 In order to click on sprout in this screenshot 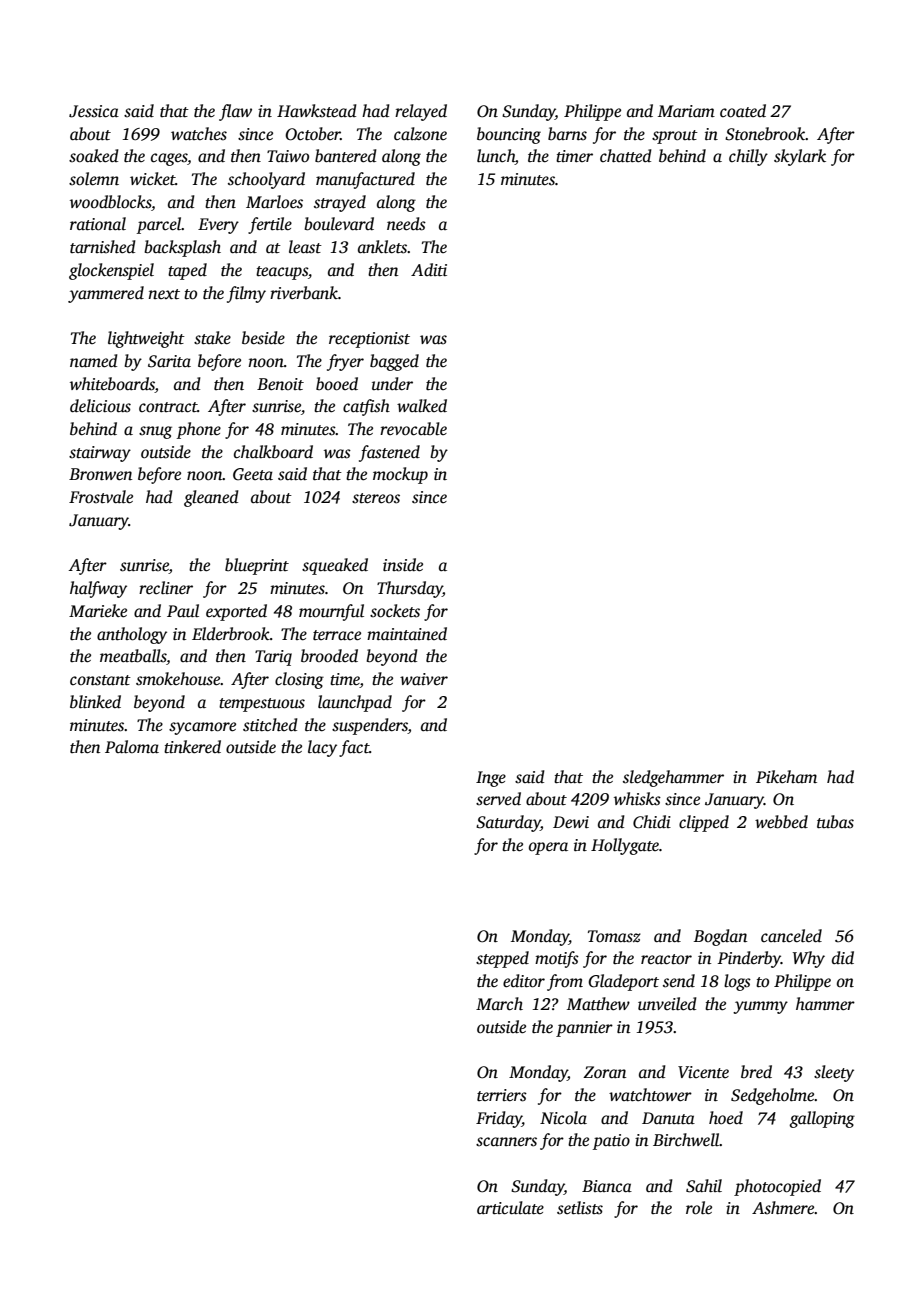, I will do `click(675, 137)`.
